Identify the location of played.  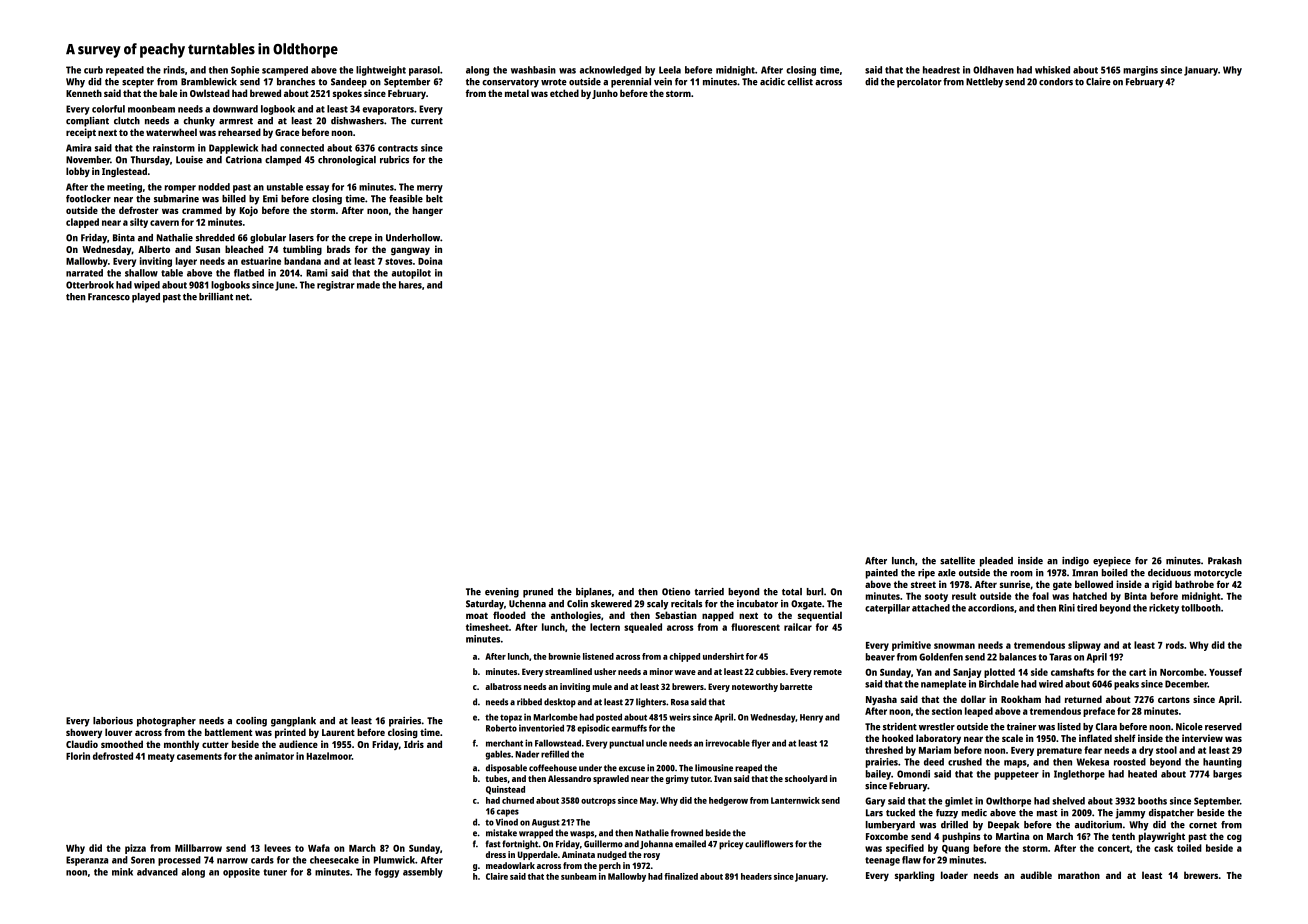
(146, 298).
